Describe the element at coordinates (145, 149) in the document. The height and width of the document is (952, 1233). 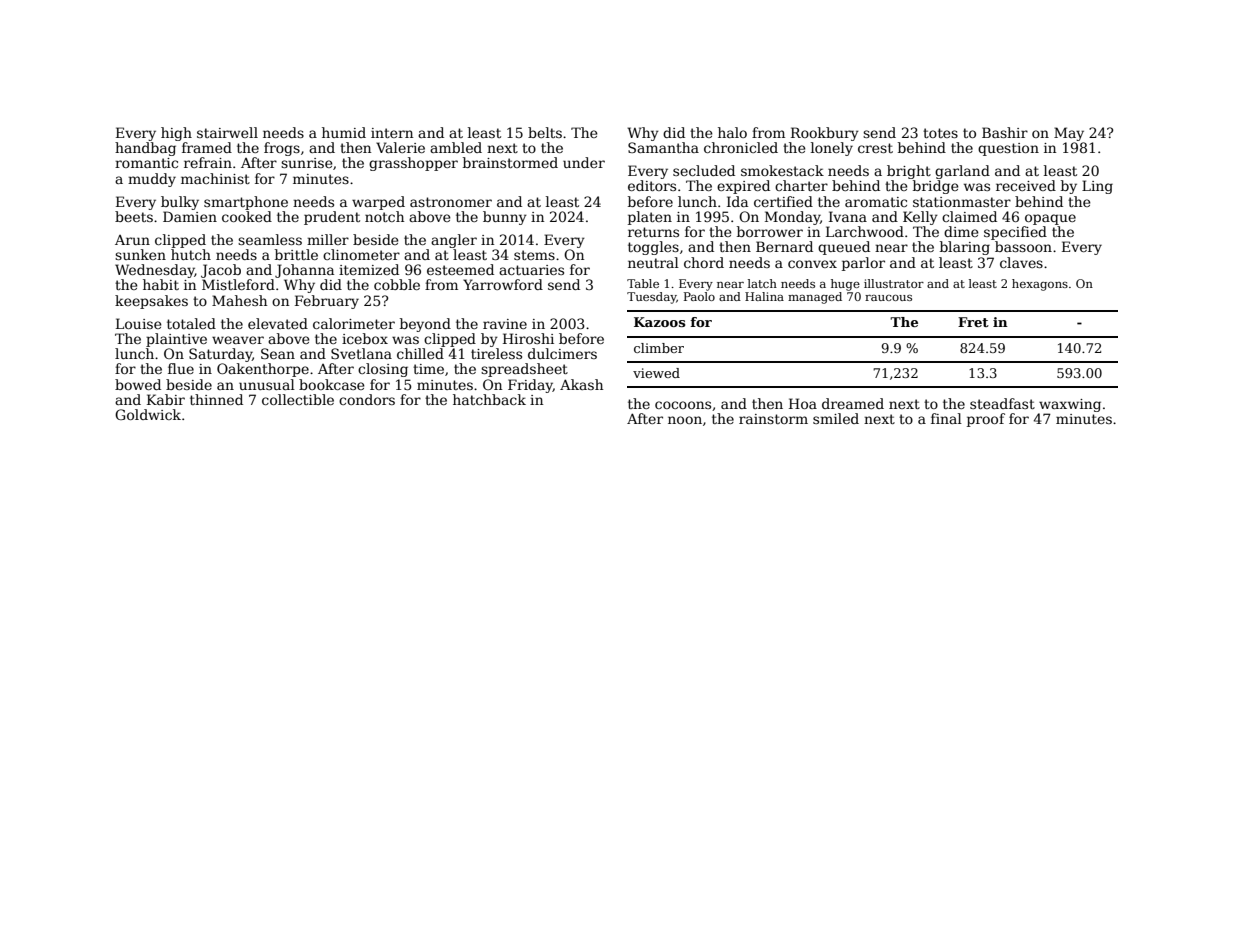
I see `handbag` at that location.
